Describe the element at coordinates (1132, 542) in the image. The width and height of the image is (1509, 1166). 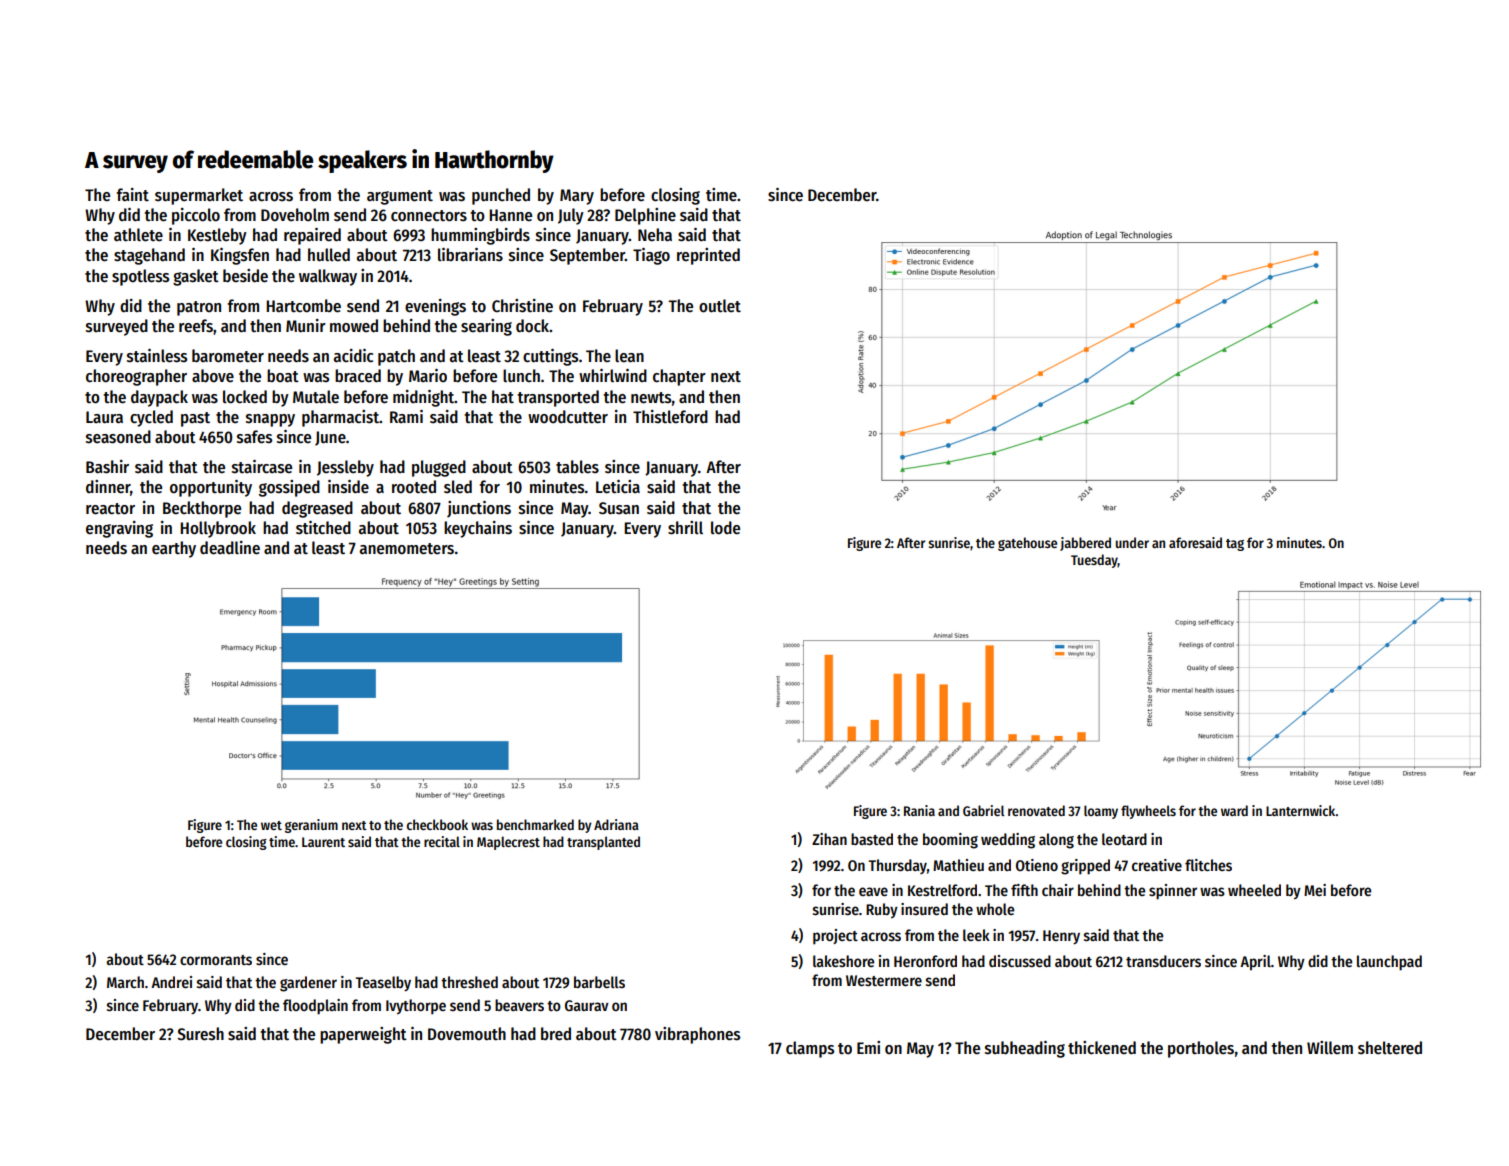
I see `under` at that location.
